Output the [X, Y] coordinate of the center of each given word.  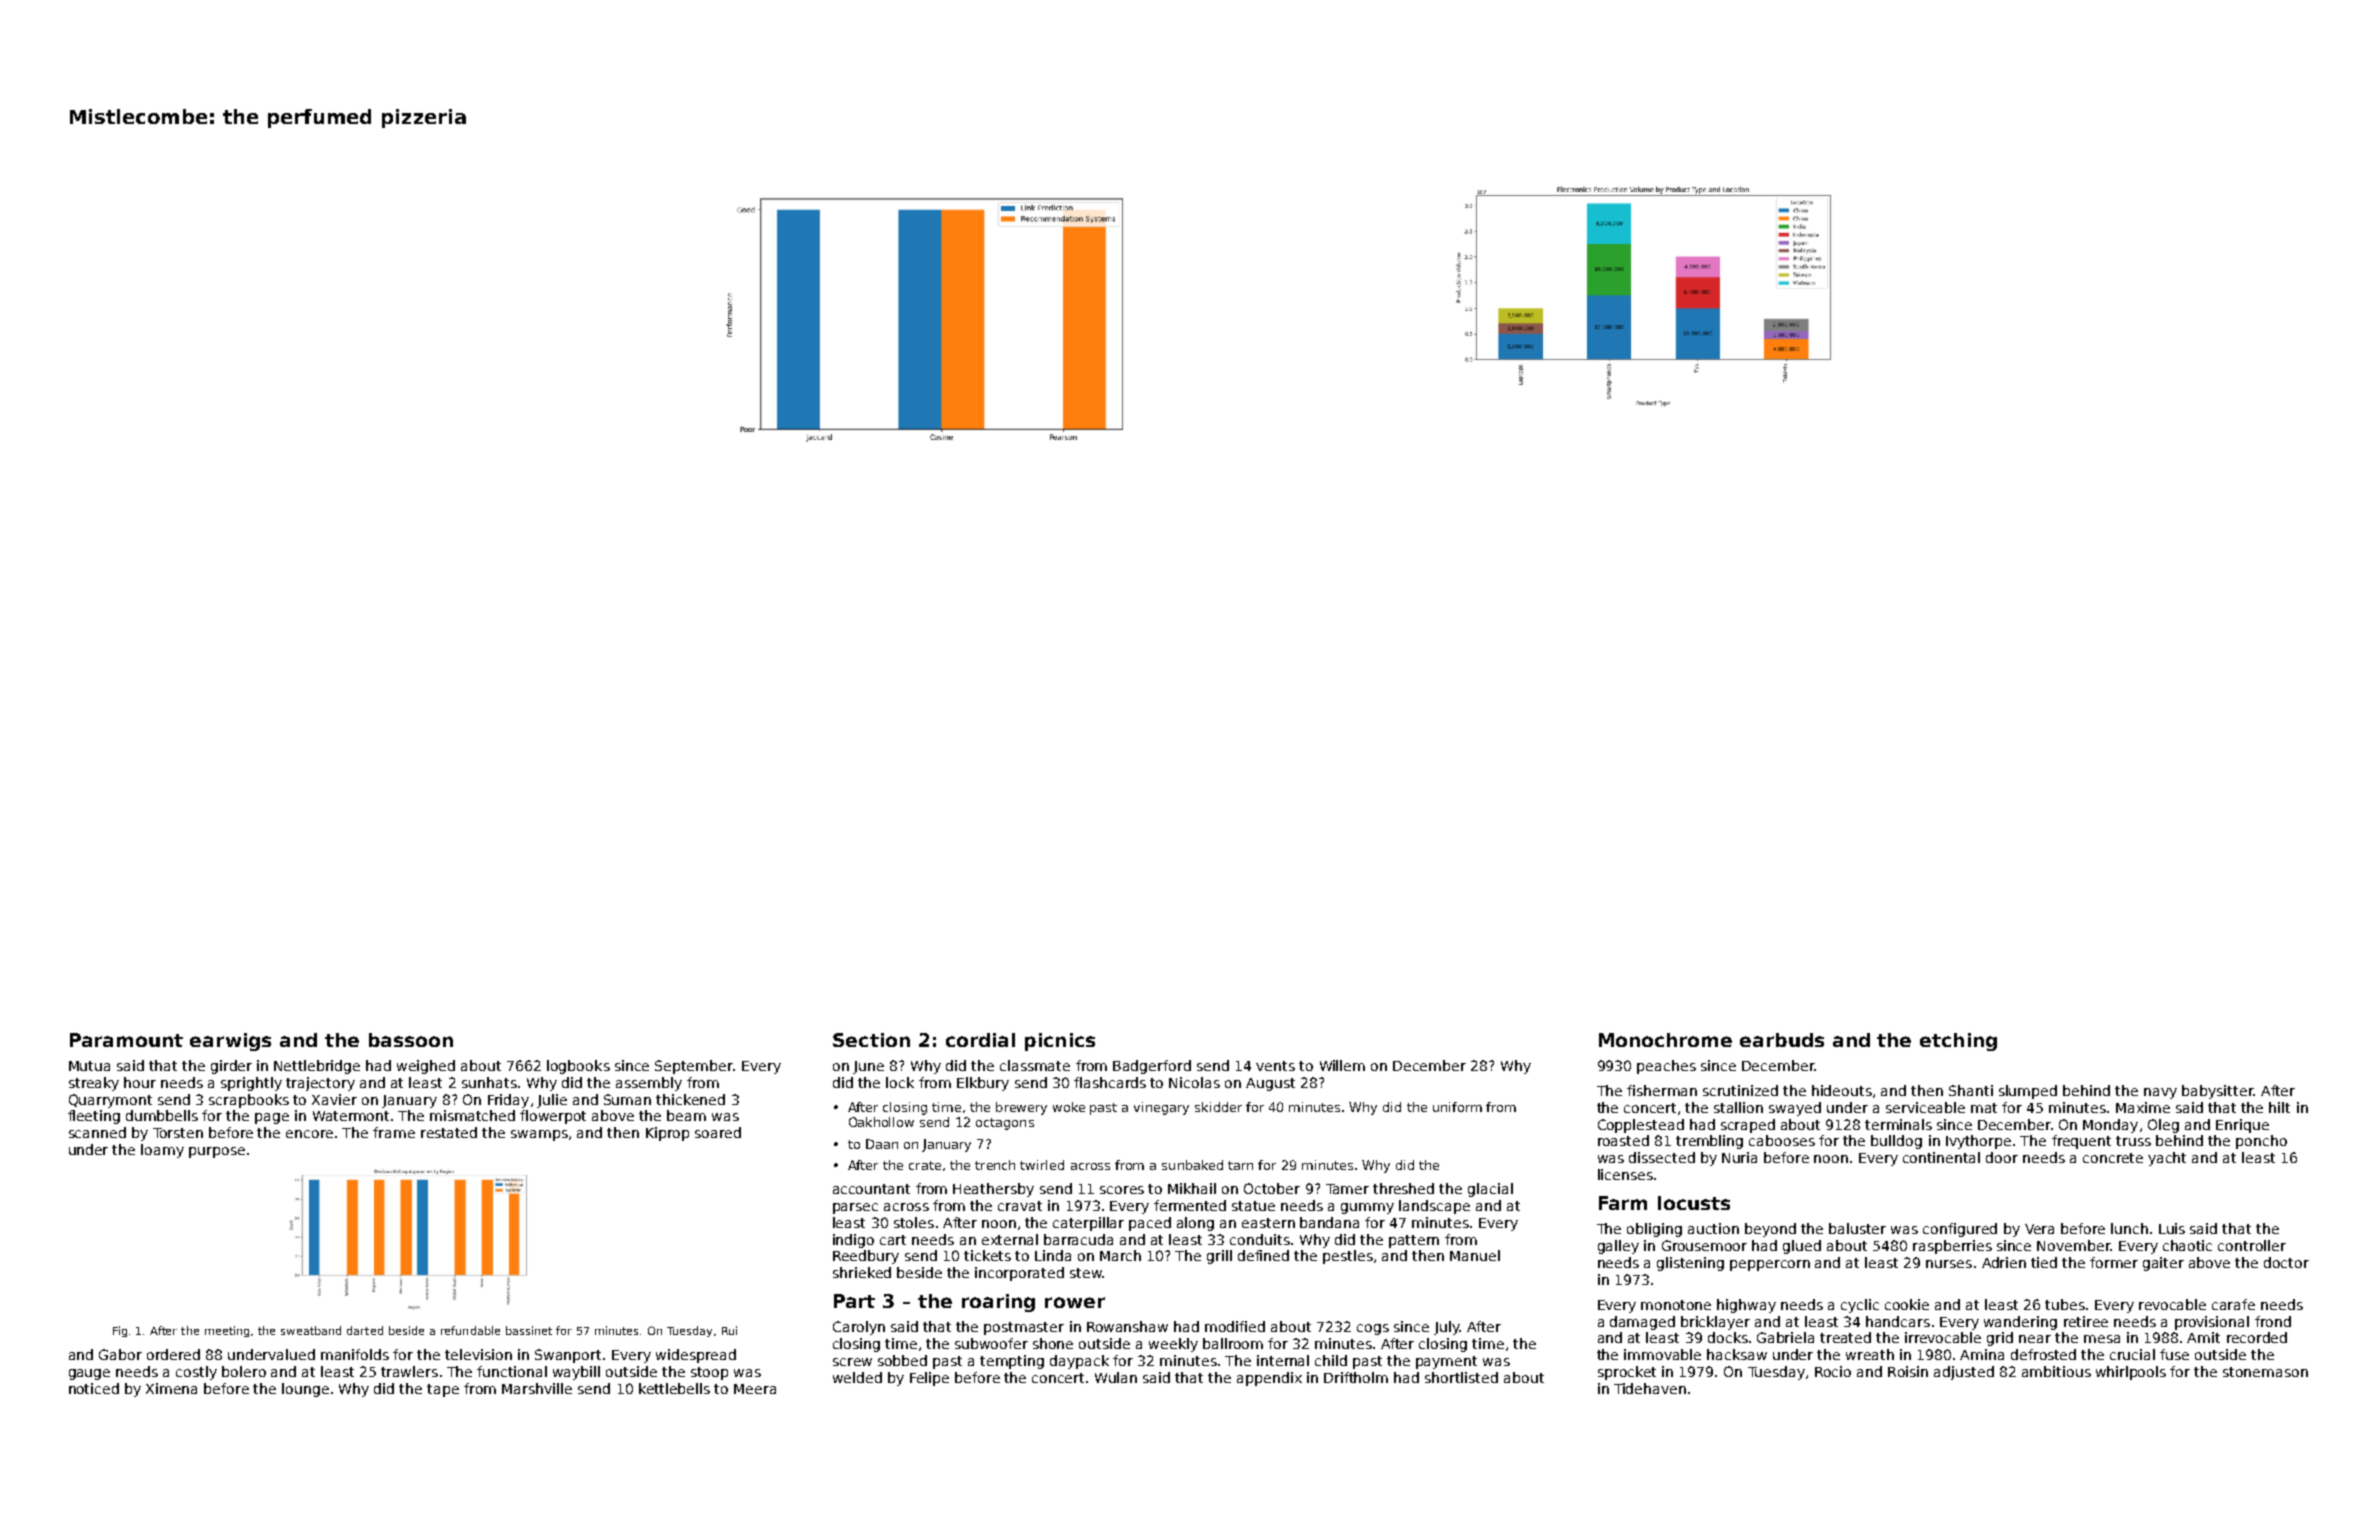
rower [1075, 1302]
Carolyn [859, 1328]
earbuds [1782, 1040]
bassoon [411, 1040]
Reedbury [866, 1257]
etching [1958, 1042]
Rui [729, 1330]
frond [2273, 1321]
